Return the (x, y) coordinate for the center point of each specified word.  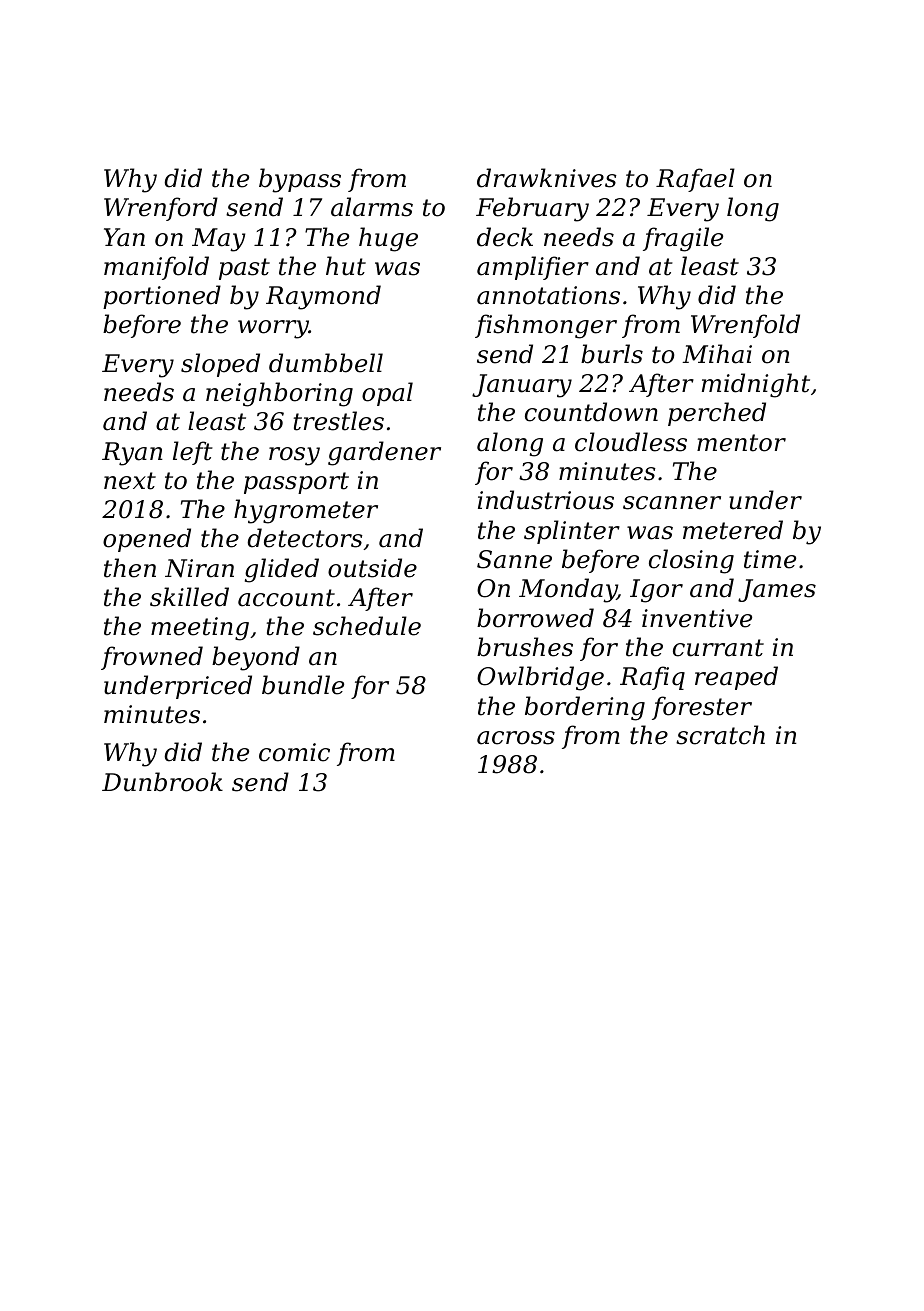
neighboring (279, 394)
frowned (152, 658)
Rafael (695, 180)
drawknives (547, 178)
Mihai (717, 354)
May (218, 240)
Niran (199, 568)
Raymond (323, 297)
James (777, 590)
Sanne (514, 559)
